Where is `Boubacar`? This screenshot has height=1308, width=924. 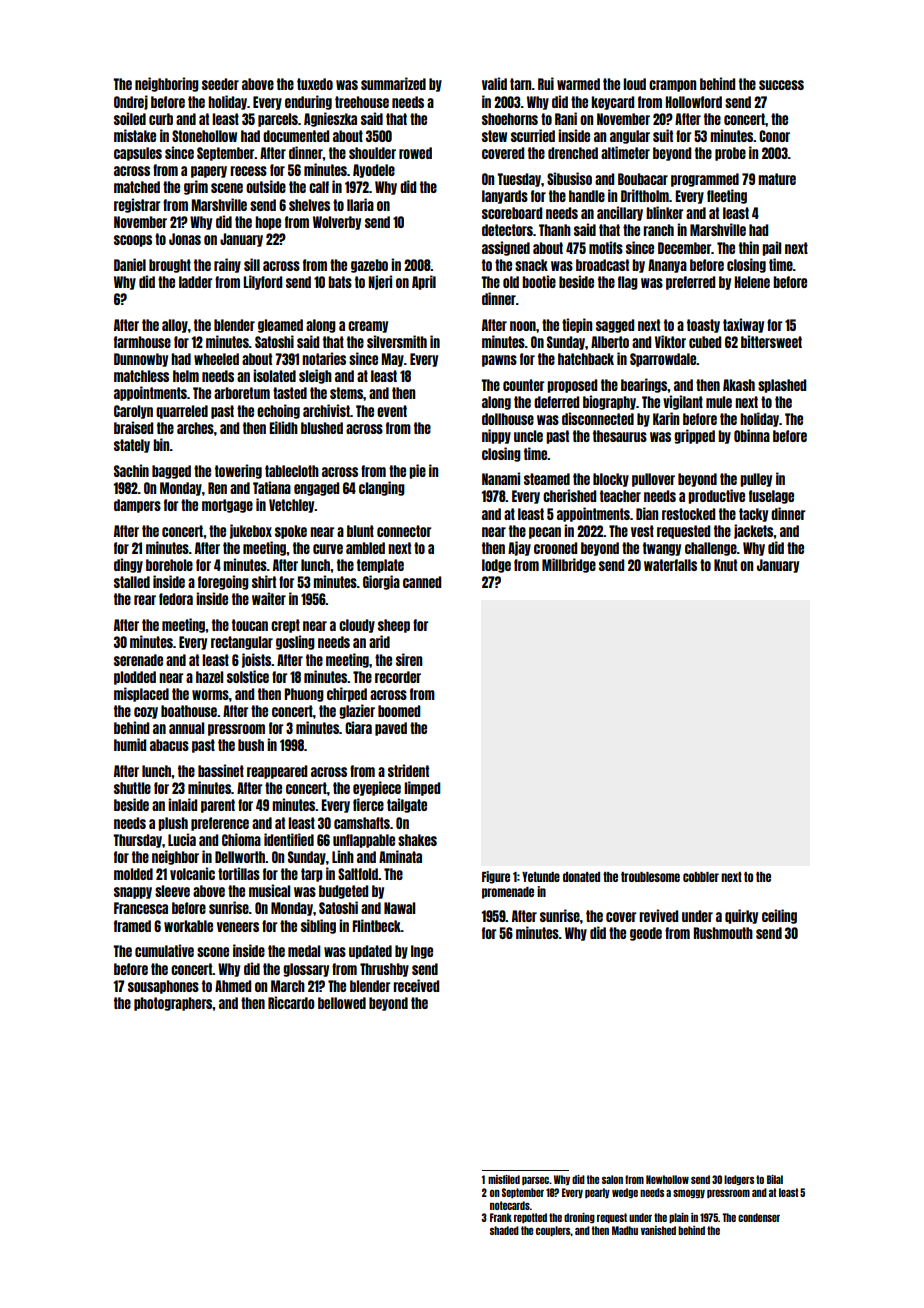
Boubacar is located at coordinates (643, 179).
